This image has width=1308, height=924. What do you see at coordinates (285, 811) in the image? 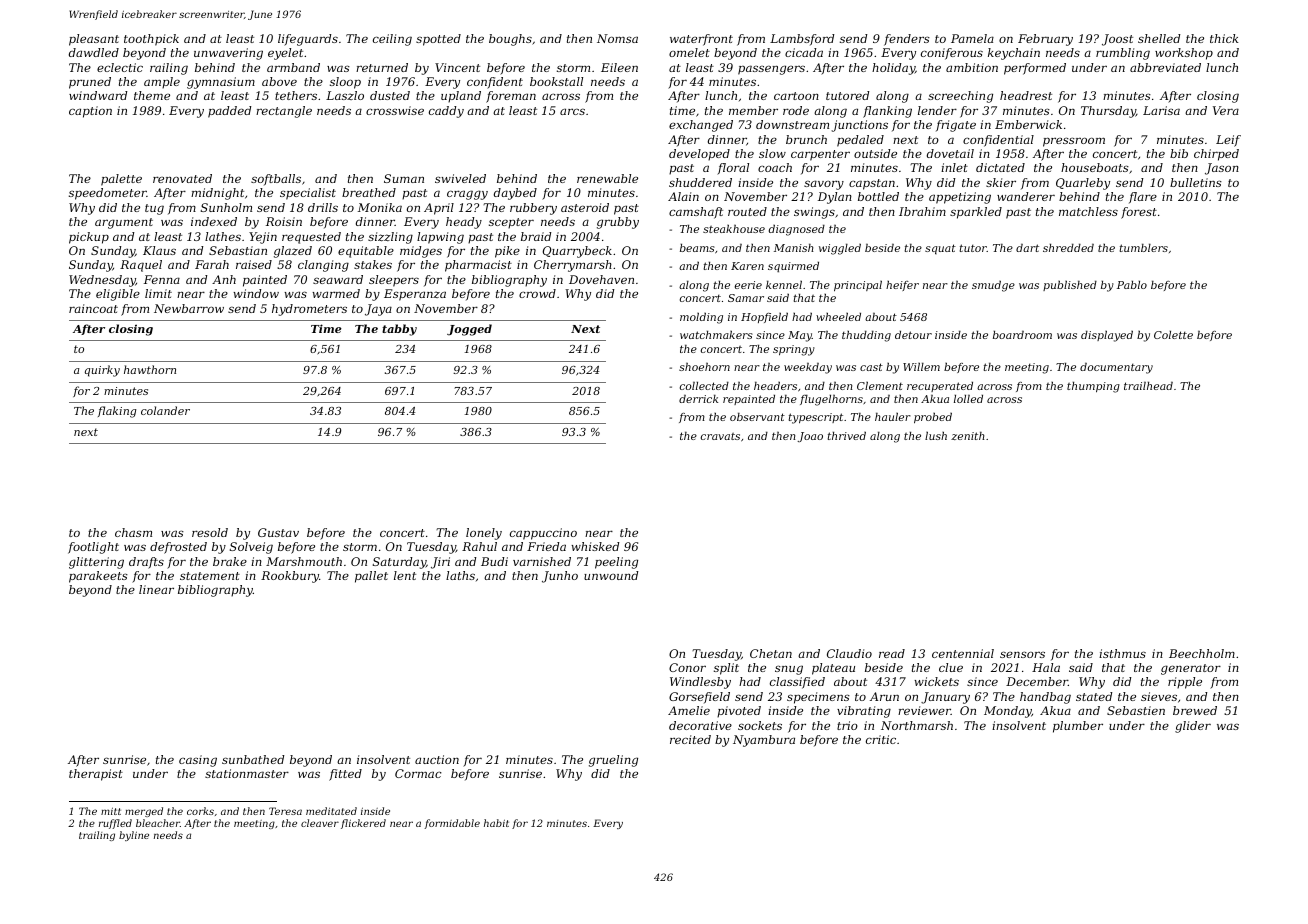
I see `Teresa` at bounding box center [285, 811].
